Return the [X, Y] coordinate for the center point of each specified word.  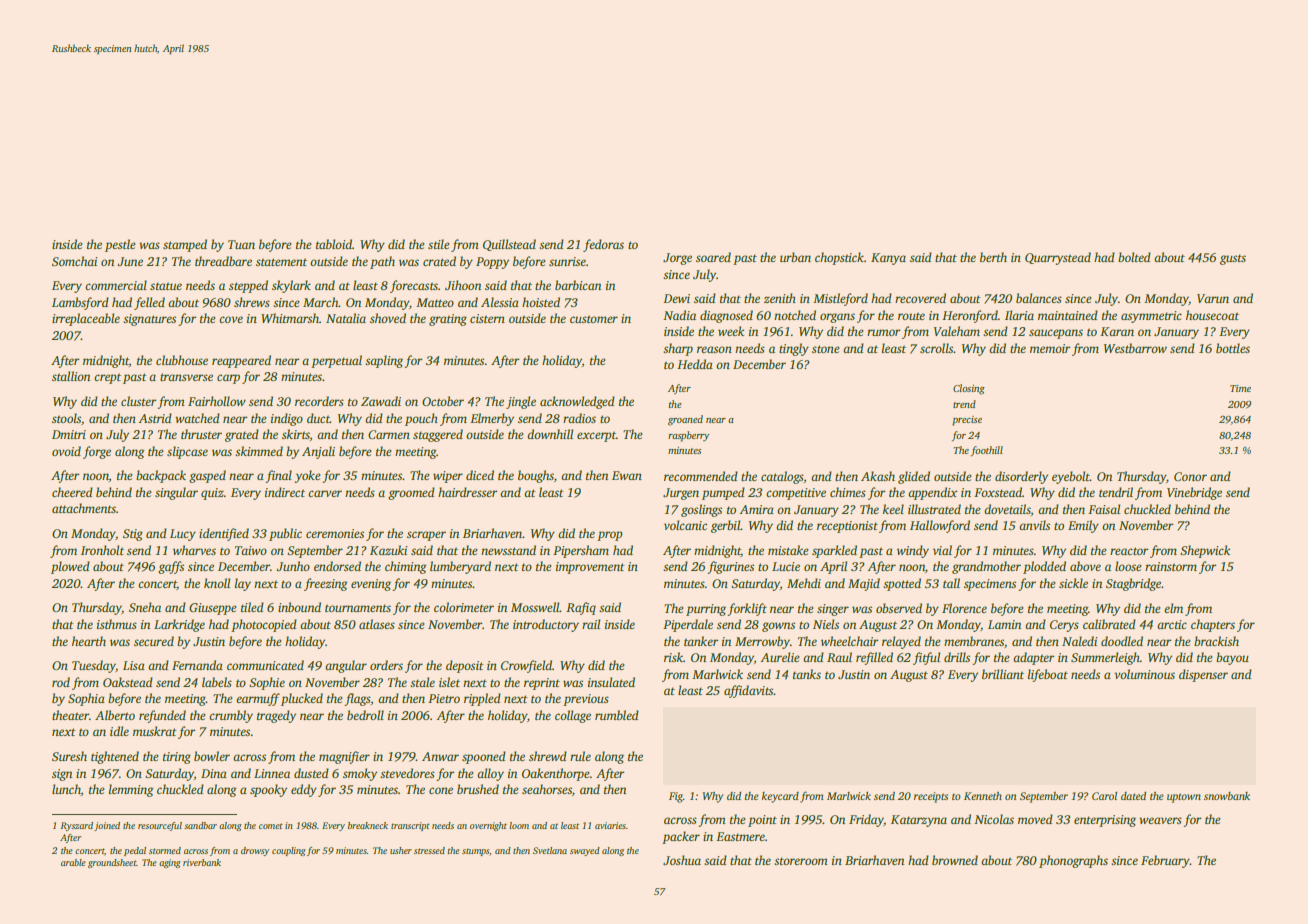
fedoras [603, 245]
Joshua [682, 860]
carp [228, 379]
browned [955, 860]
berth [993, 257]
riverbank [202, 862]
